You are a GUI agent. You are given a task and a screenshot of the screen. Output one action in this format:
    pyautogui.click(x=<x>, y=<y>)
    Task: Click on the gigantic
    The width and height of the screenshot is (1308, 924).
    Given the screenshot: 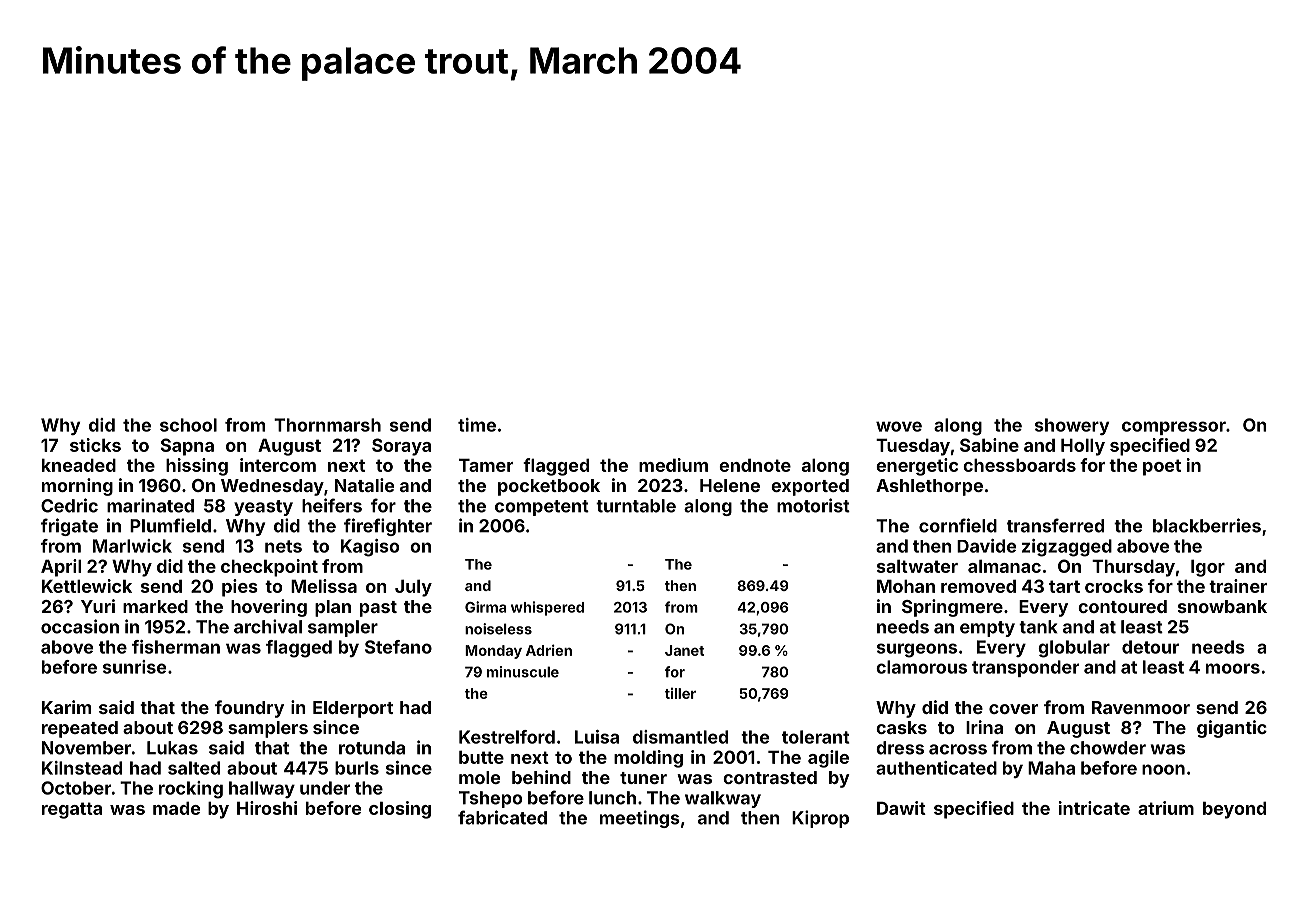 What is the action you would take?
    pyautogui.click(x=1232, y=729)
